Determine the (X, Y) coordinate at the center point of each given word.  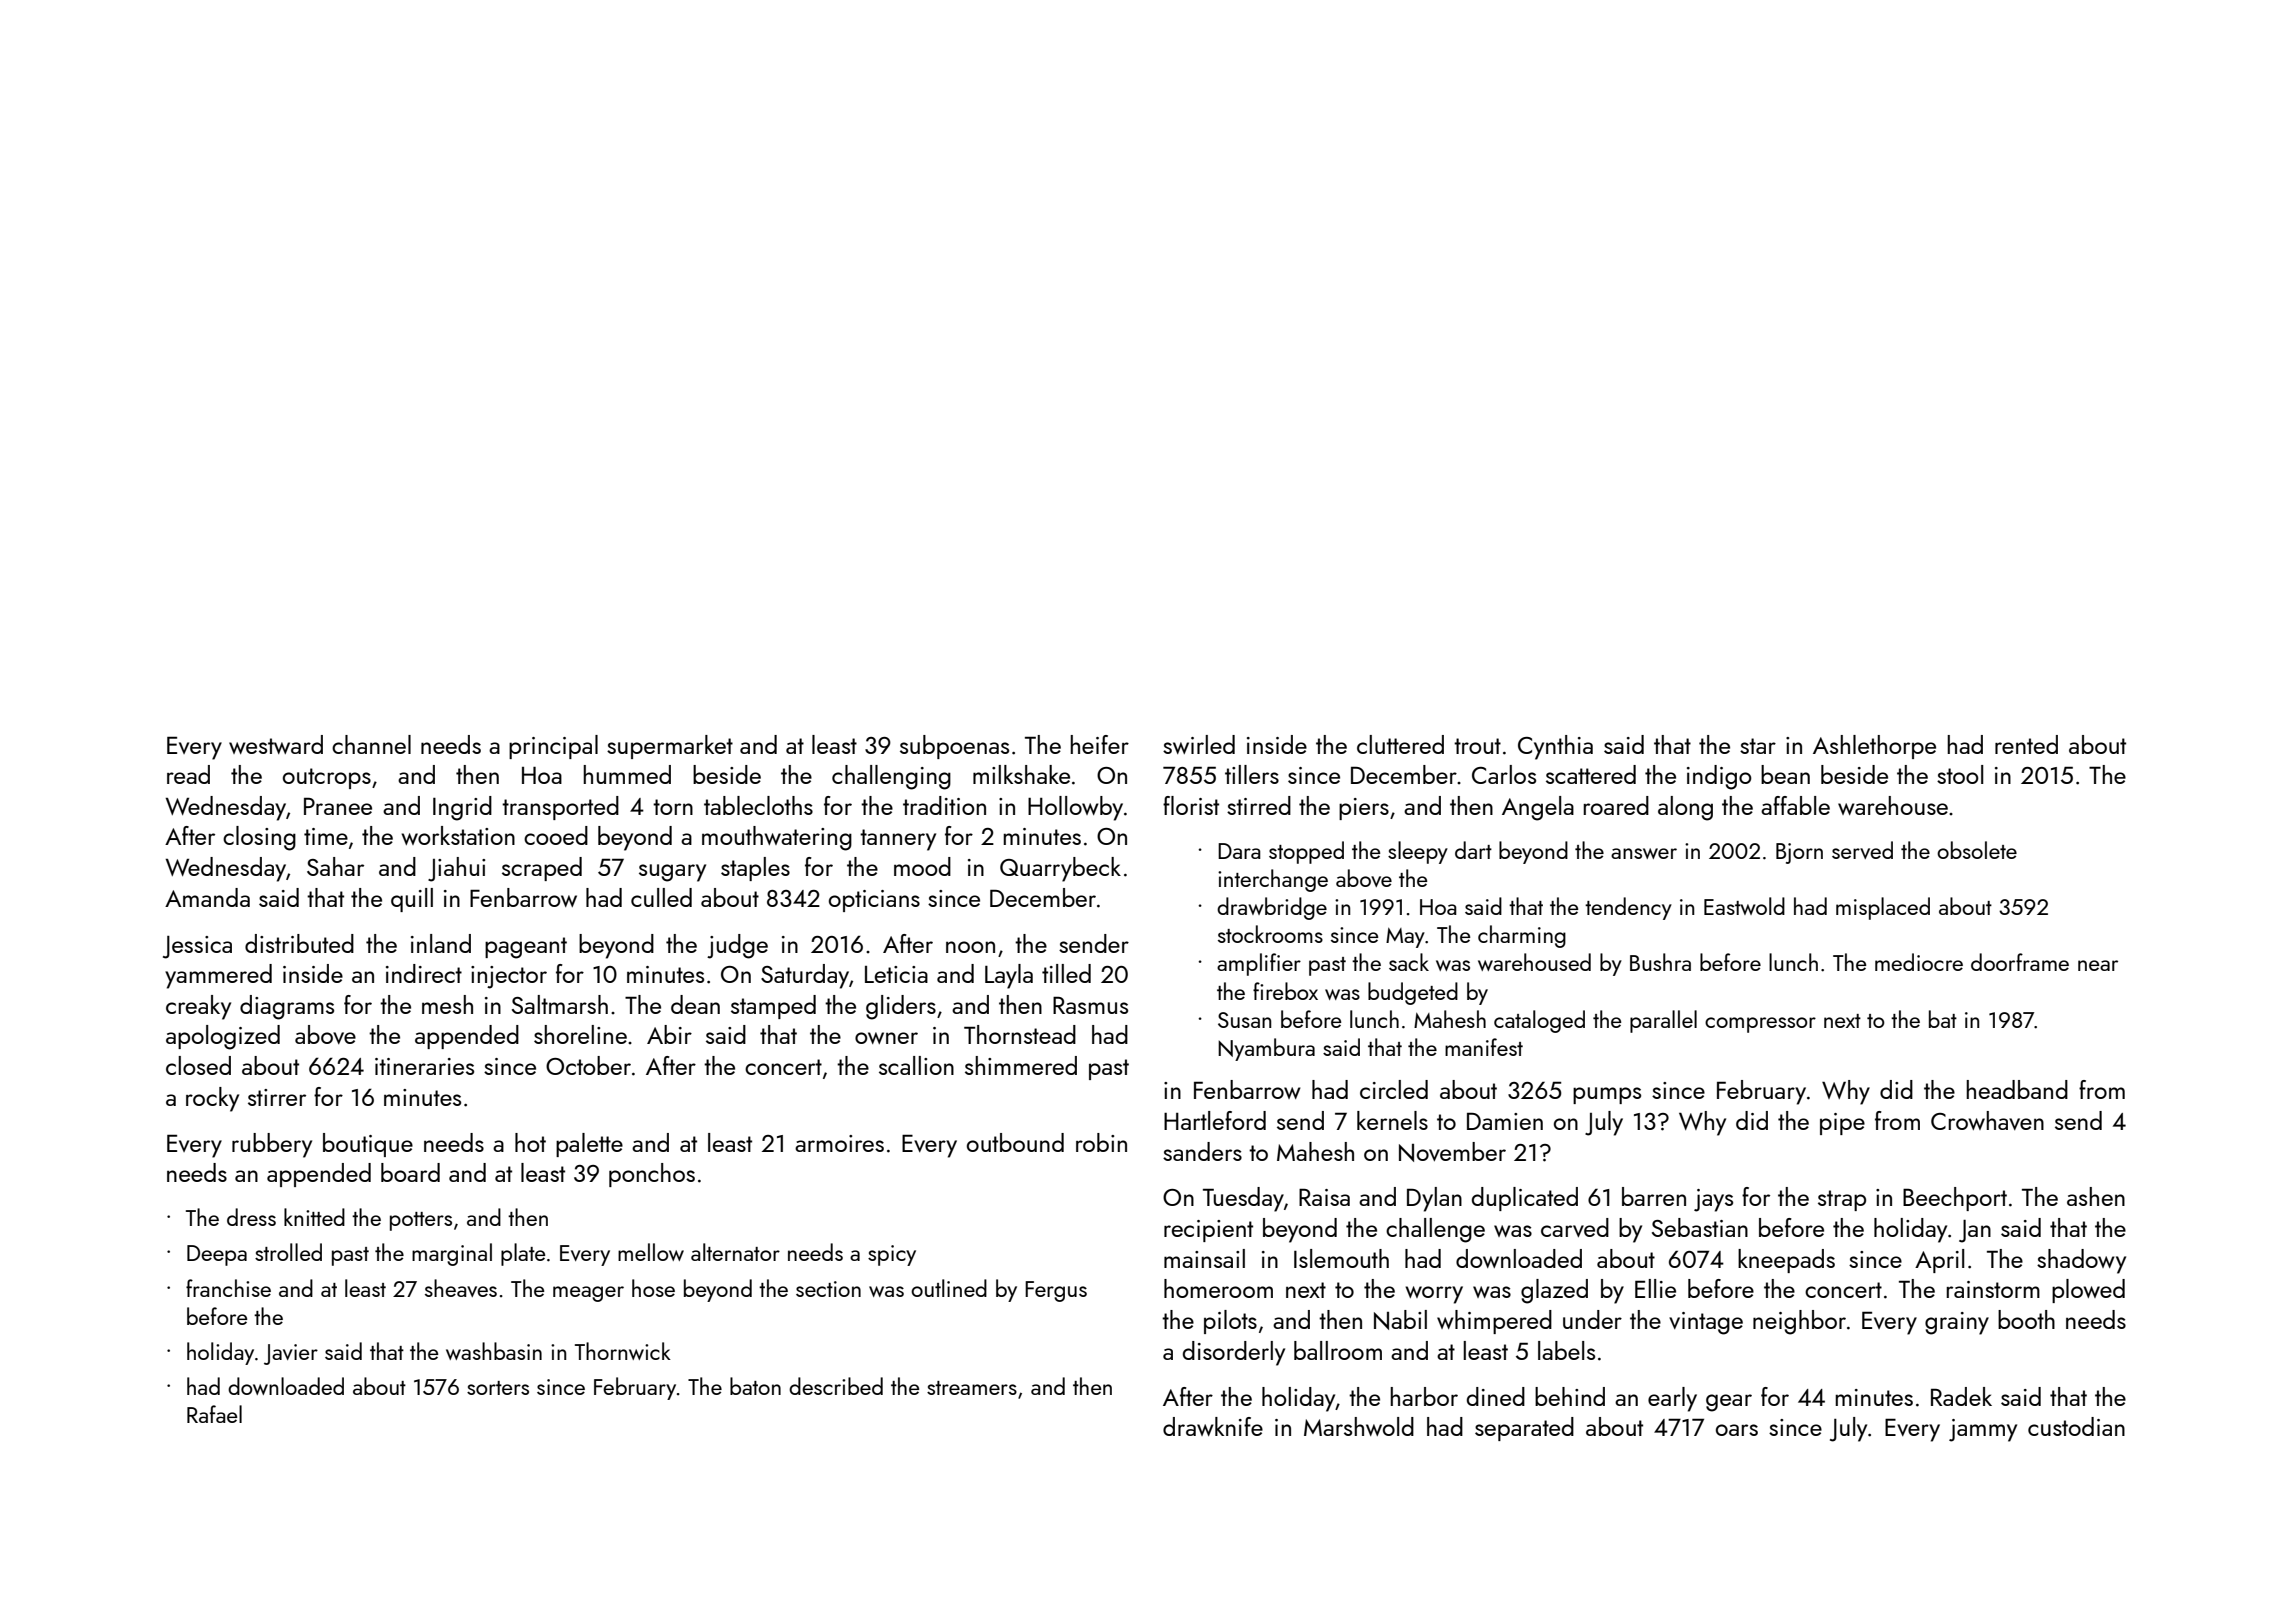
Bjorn (1799, 853)
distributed (299, 943)
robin (1101, 1142)
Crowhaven (1987, 1120)
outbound (1015, 1142)
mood (922, 866)
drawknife (1213, 1426)
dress (251, 1217)
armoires (839, 1143)
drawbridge (1272, 908)
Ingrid (462, 808)
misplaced (1883, 908)
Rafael (214, 1414)
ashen (2096, 1196)
